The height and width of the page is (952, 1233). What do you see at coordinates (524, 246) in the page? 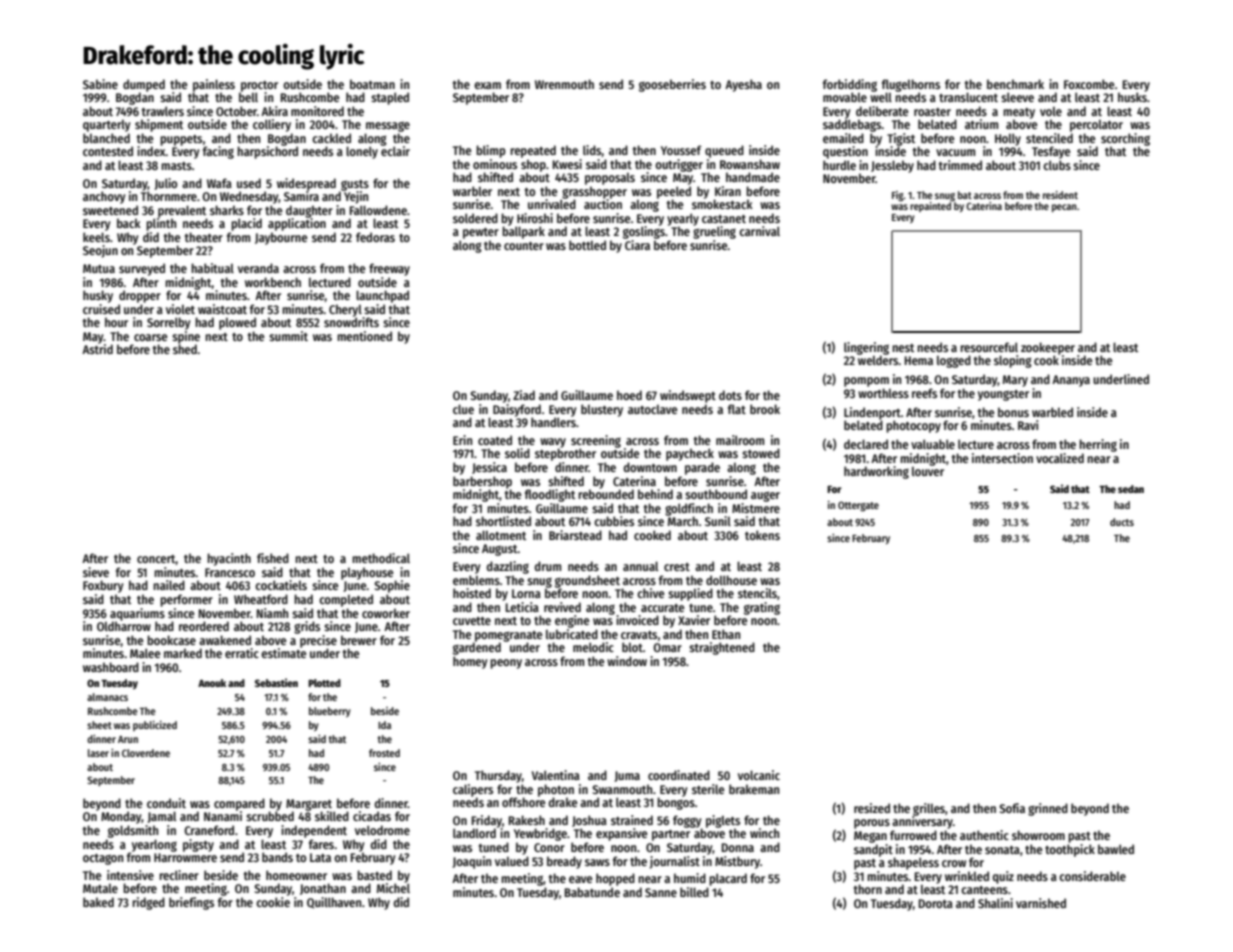
I see `counter` at bounding box center [524, 246].
